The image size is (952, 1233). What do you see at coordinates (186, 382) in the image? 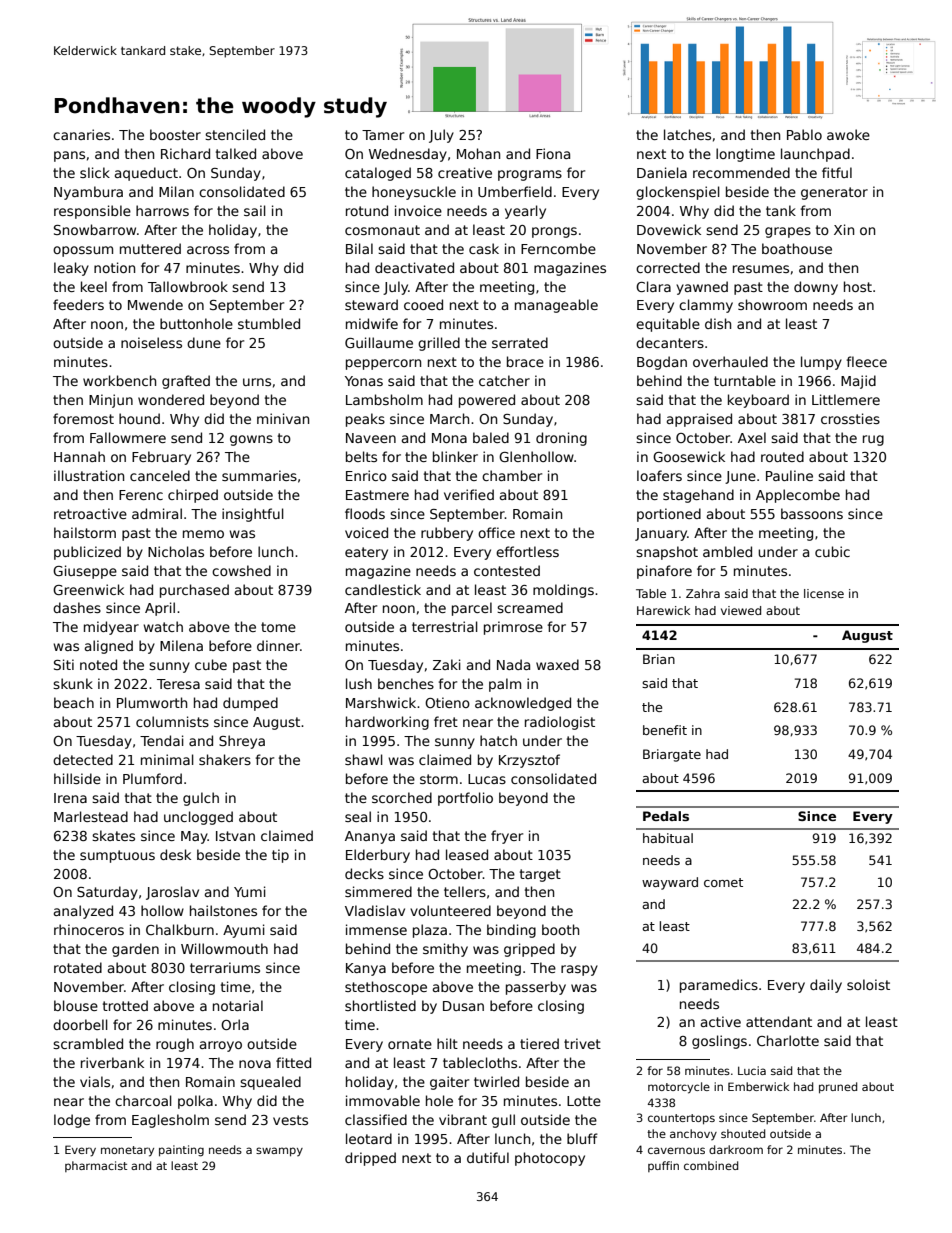
I see `grafted` at bounding box center [186, 382].
